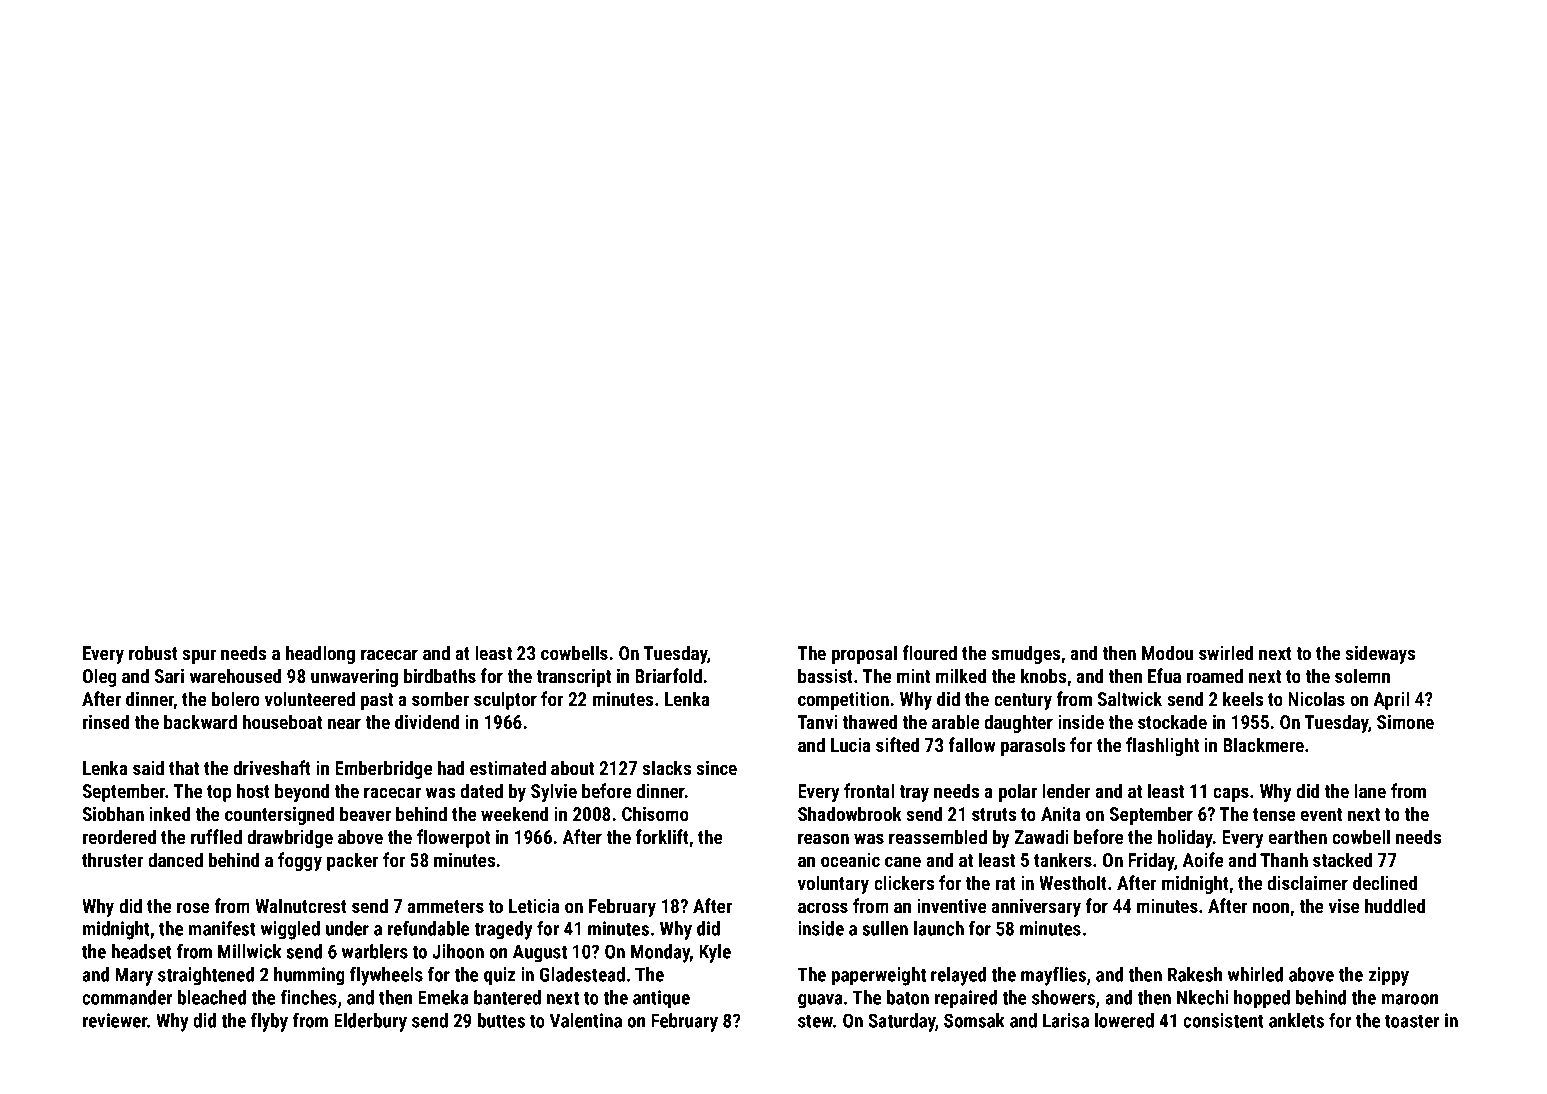  What do you see at coordinates (1263, 744) in the page?
I see `Blackmere` at bounding box center [1263, 744].
